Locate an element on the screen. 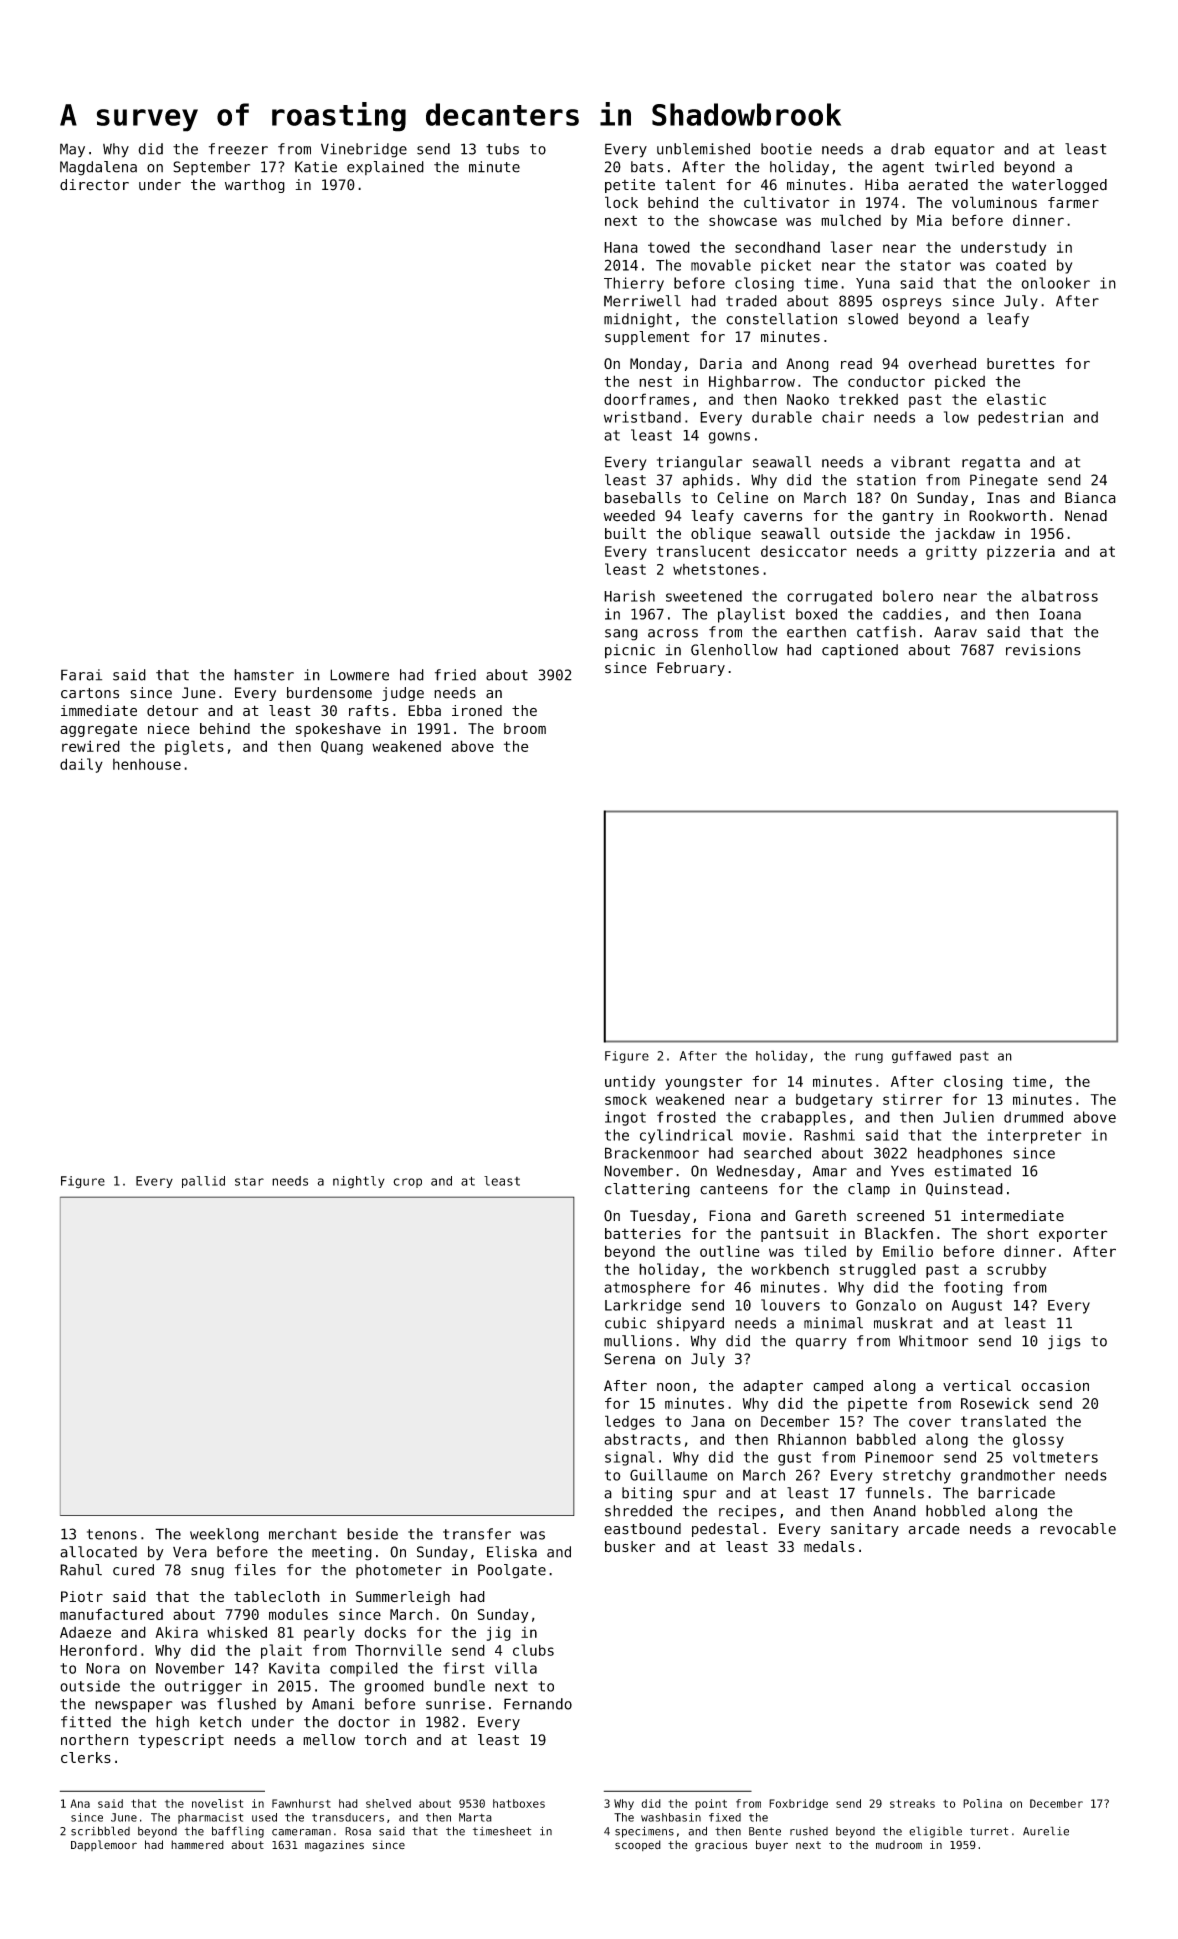 The image size is (1178, 1939). May is located at coordinates (72, 150).
